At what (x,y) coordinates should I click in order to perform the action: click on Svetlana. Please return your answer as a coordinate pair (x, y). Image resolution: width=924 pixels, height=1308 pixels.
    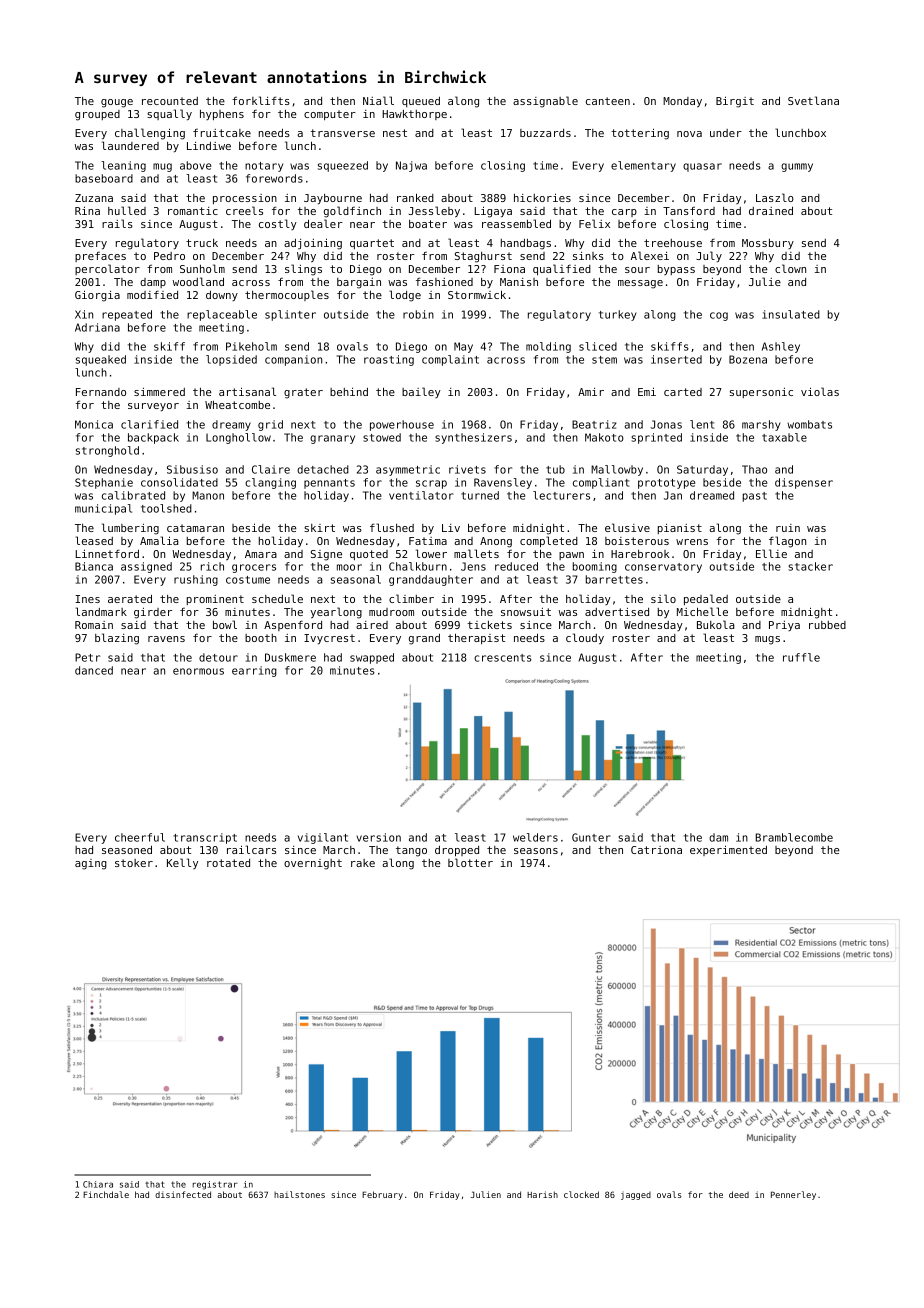
    Looking at the image, I should click on (813, 100).
